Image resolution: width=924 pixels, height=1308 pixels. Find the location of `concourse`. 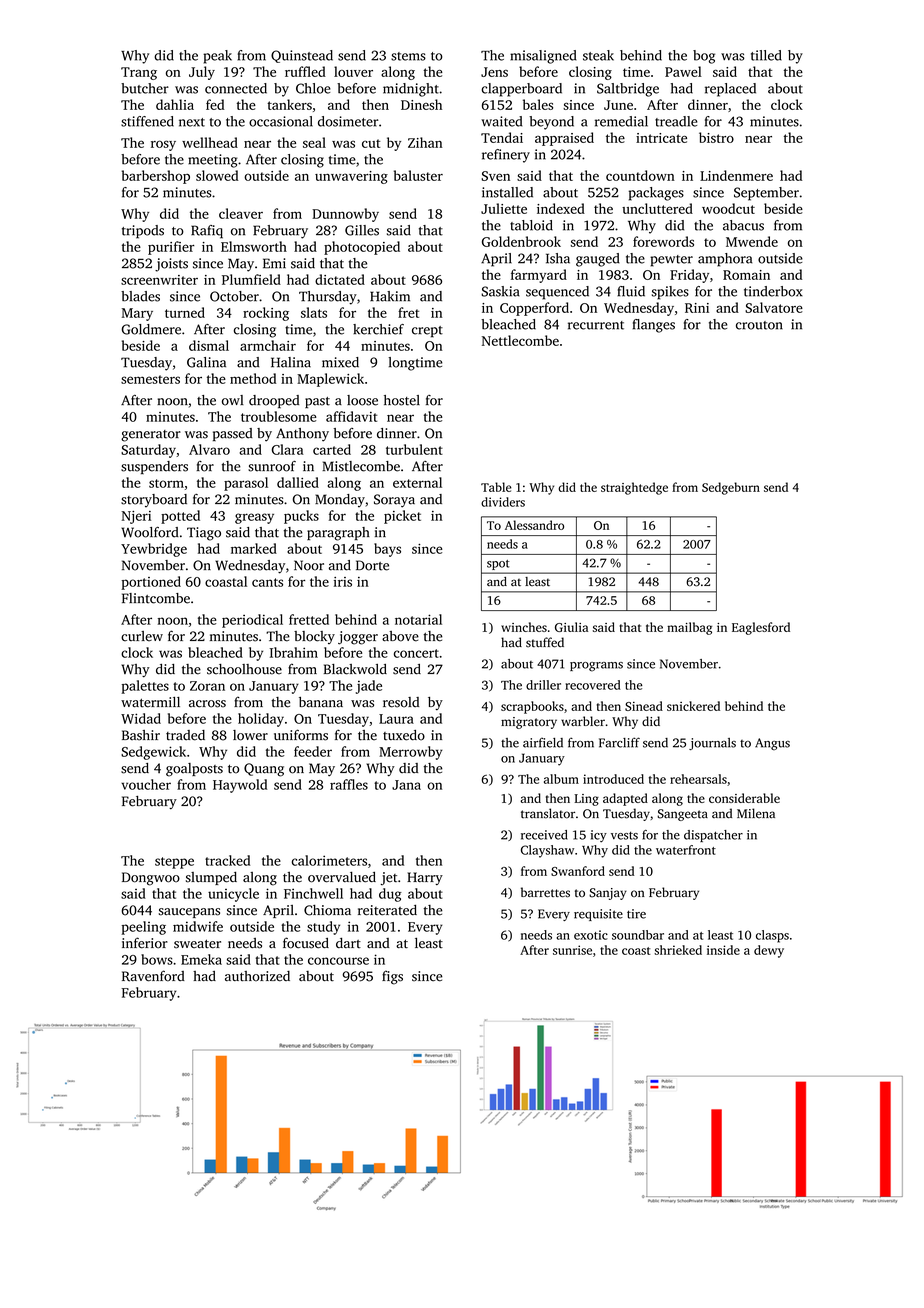

concourse is located at coordinates (338, 961).
